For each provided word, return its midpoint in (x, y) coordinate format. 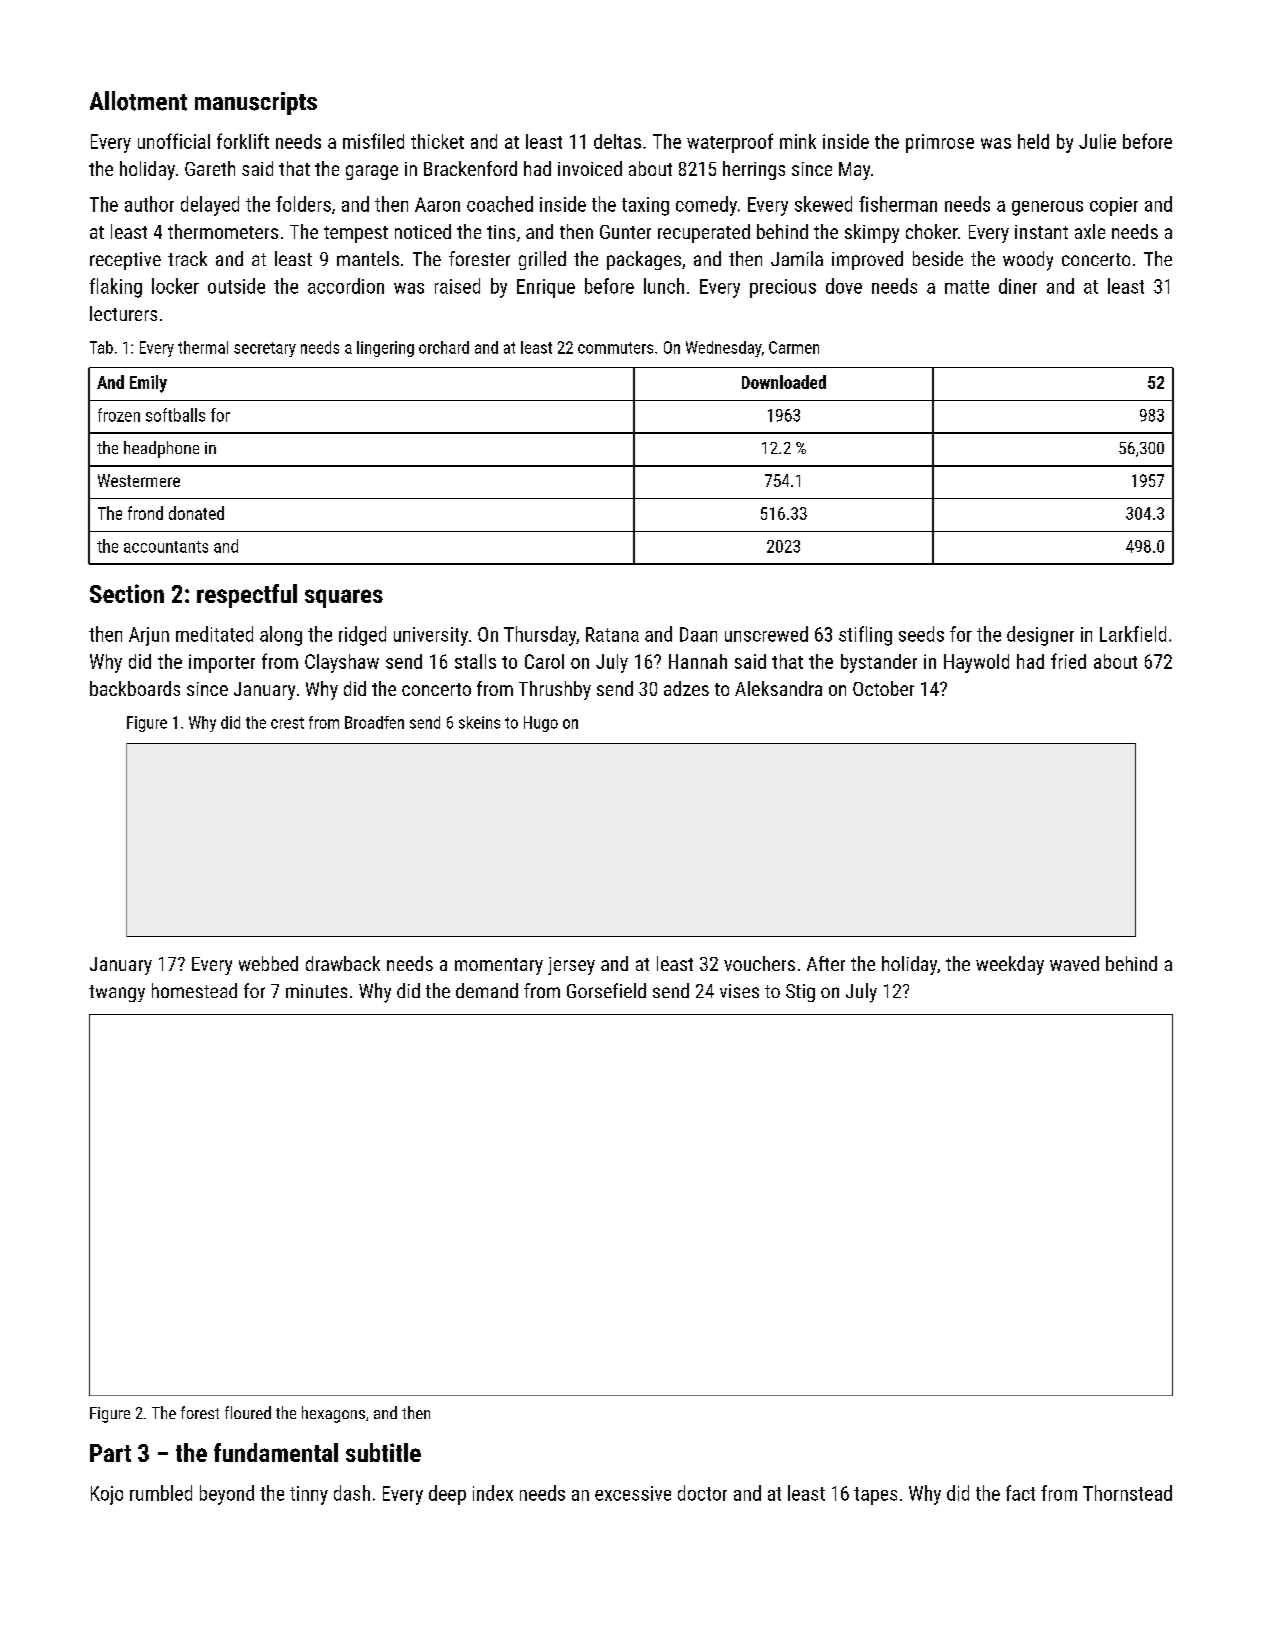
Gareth (210, 168)
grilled (542, 260)
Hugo (541, 724)
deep (447, 1495)
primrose (940, 143)
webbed (268, 963)
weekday (1010, 965)
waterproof (730, 143)
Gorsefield (606, 990)
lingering (385, 349)
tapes (875, 1496)
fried (1068, 661)
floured (248, 1412)
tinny (309, 1495)
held (1033, 141)
